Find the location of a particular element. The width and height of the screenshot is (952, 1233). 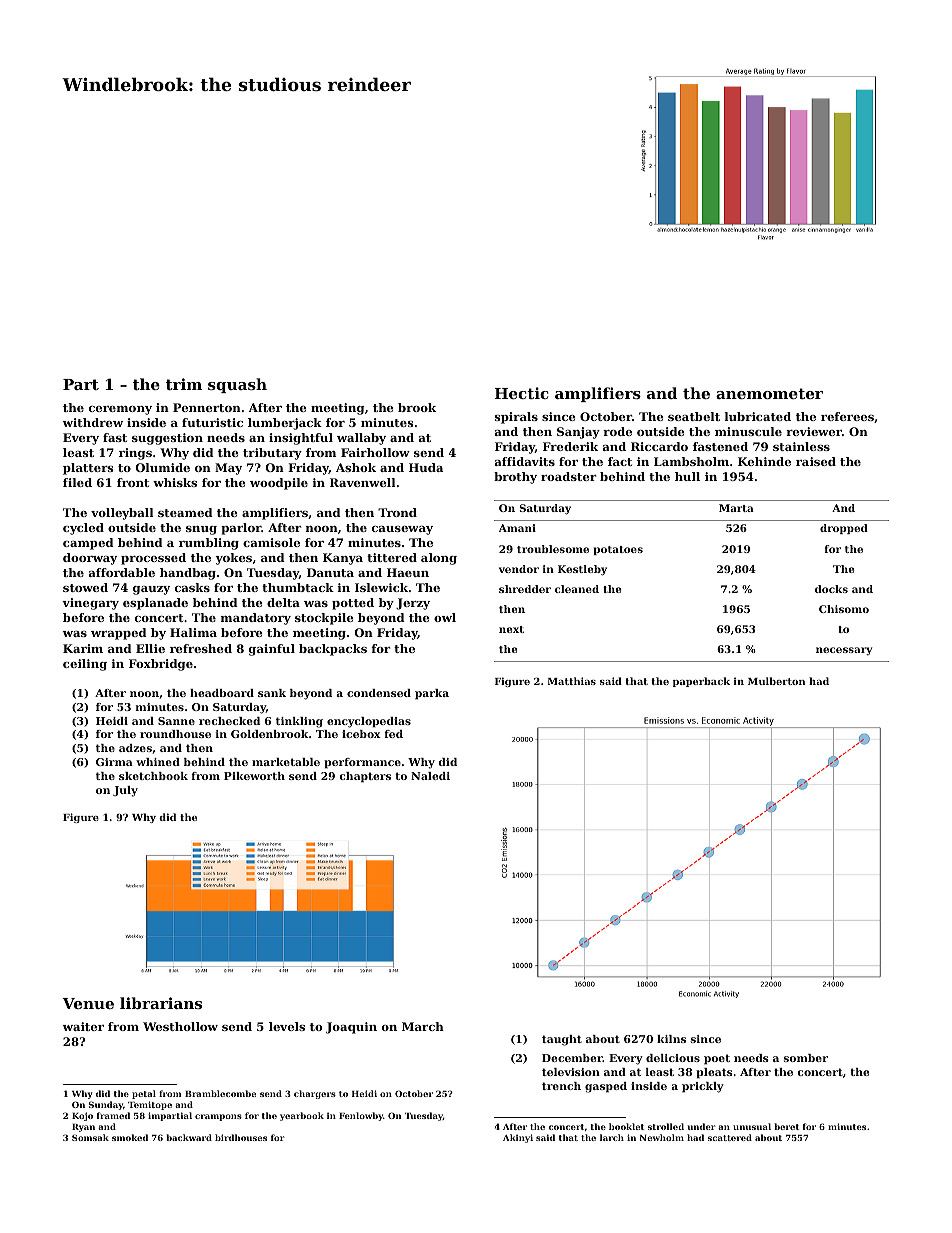

Mulberton is located at coordinates (776, 681).
